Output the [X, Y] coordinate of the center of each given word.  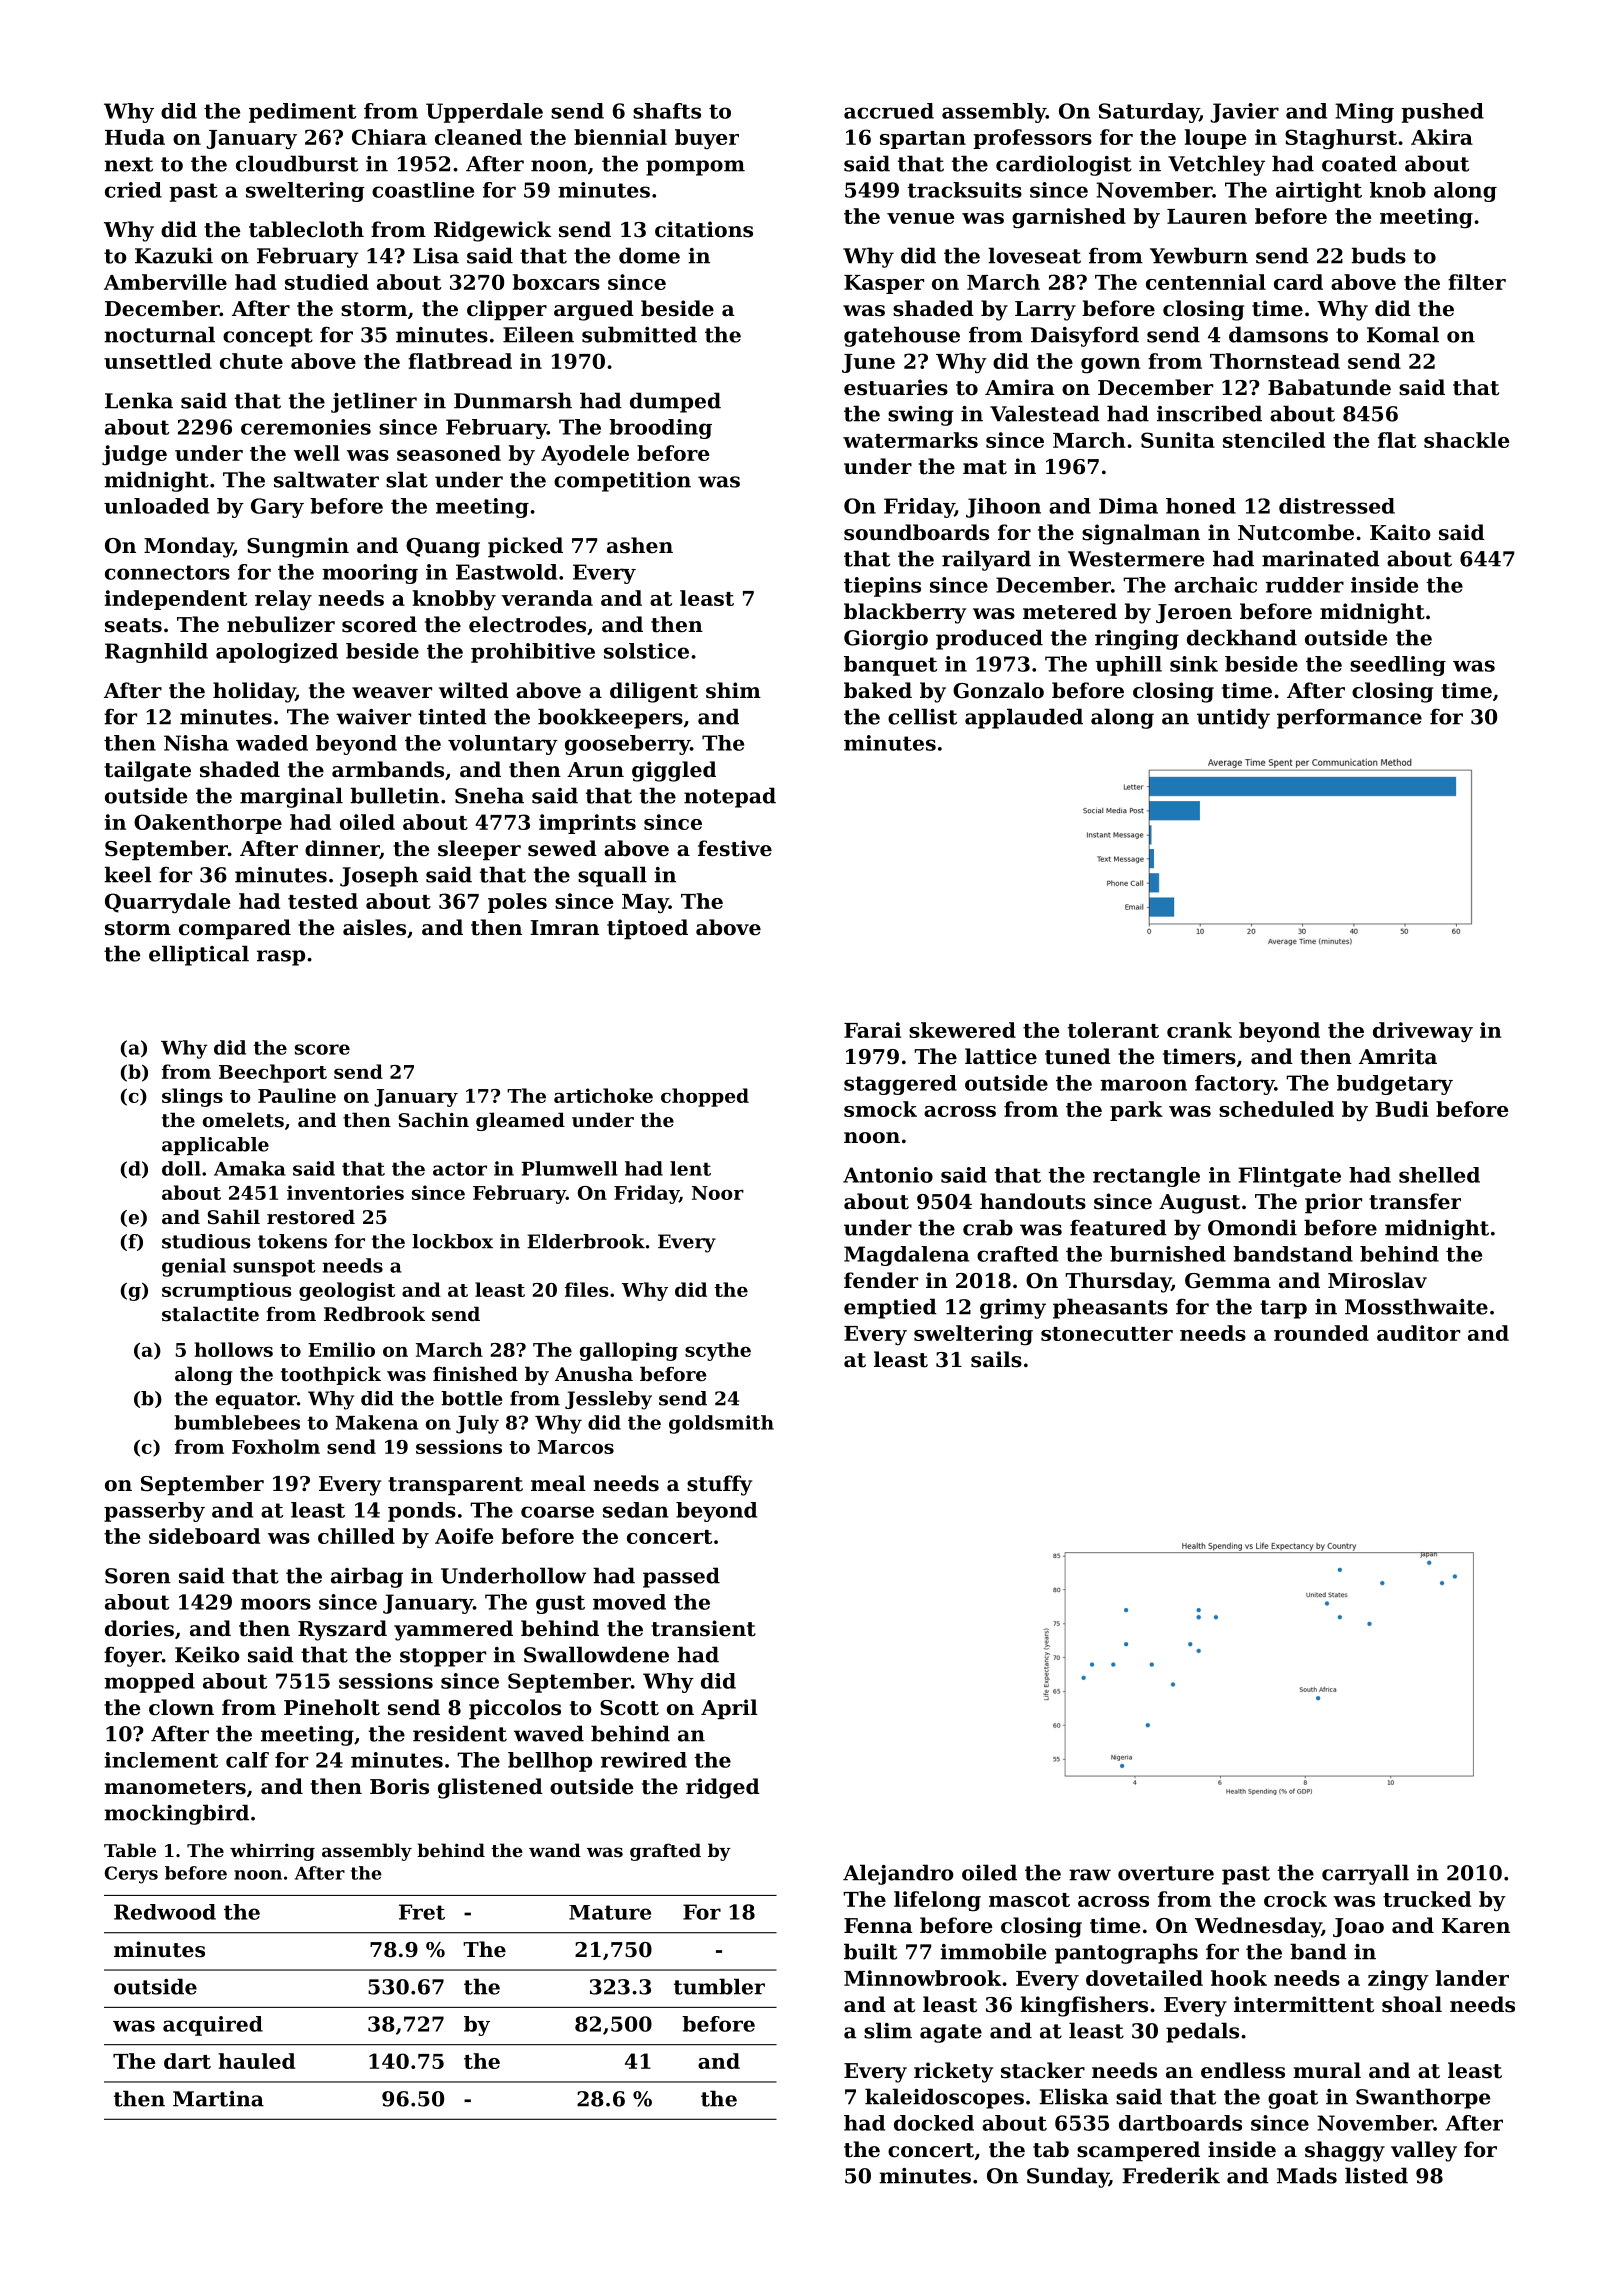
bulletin [394, 795]
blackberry [905, 613]
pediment [302, 113]
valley [1424, 2151]
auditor [1418, 1333]
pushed [1442, 113]
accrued [889, 111]
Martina [218, 2099]
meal [558, 1483]
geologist [347, 1291]
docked [934, 2123]
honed [1201, 506]
